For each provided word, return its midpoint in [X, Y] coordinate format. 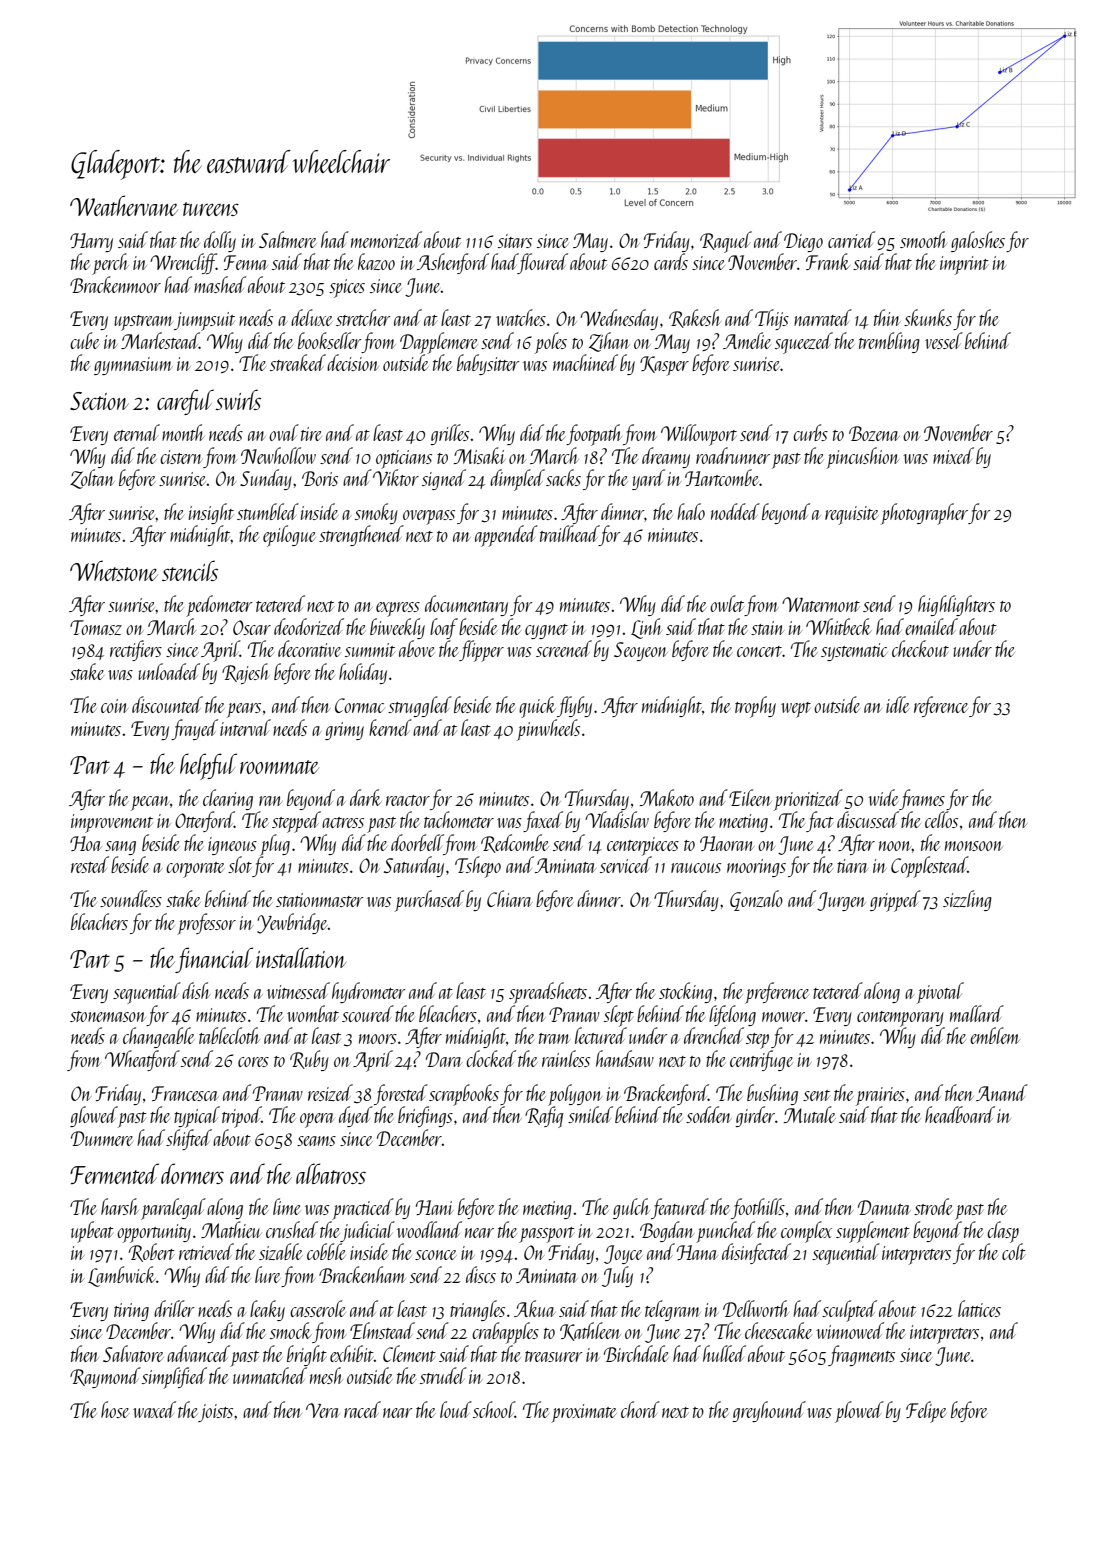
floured [543, 263]
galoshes [978, 241]
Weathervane [124, 205]
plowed [859, 1412]
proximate [584, 1413]
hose [115, 1409]
